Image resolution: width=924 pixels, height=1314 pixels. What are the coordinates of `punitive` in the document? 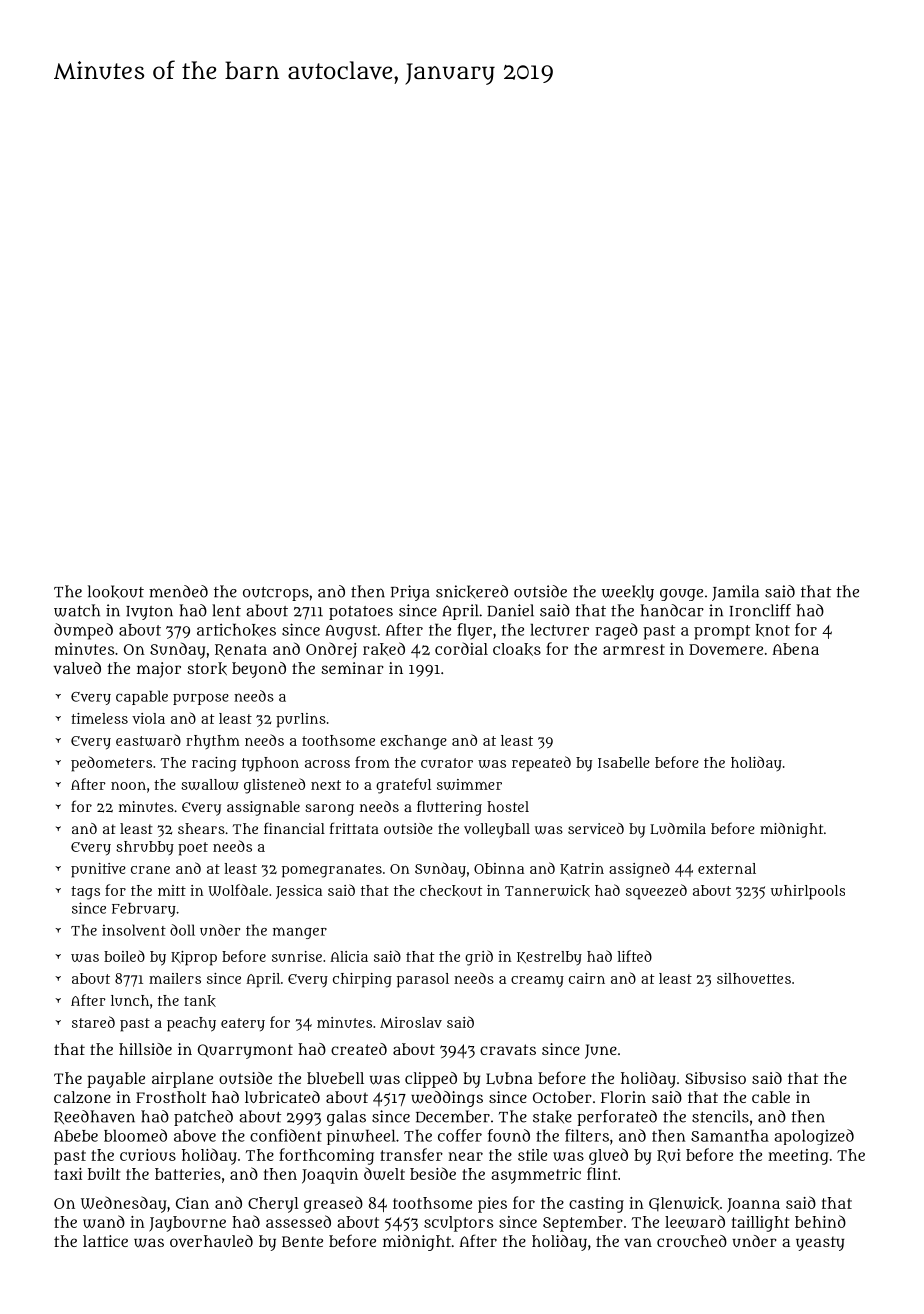 It's located at (98, 870).
